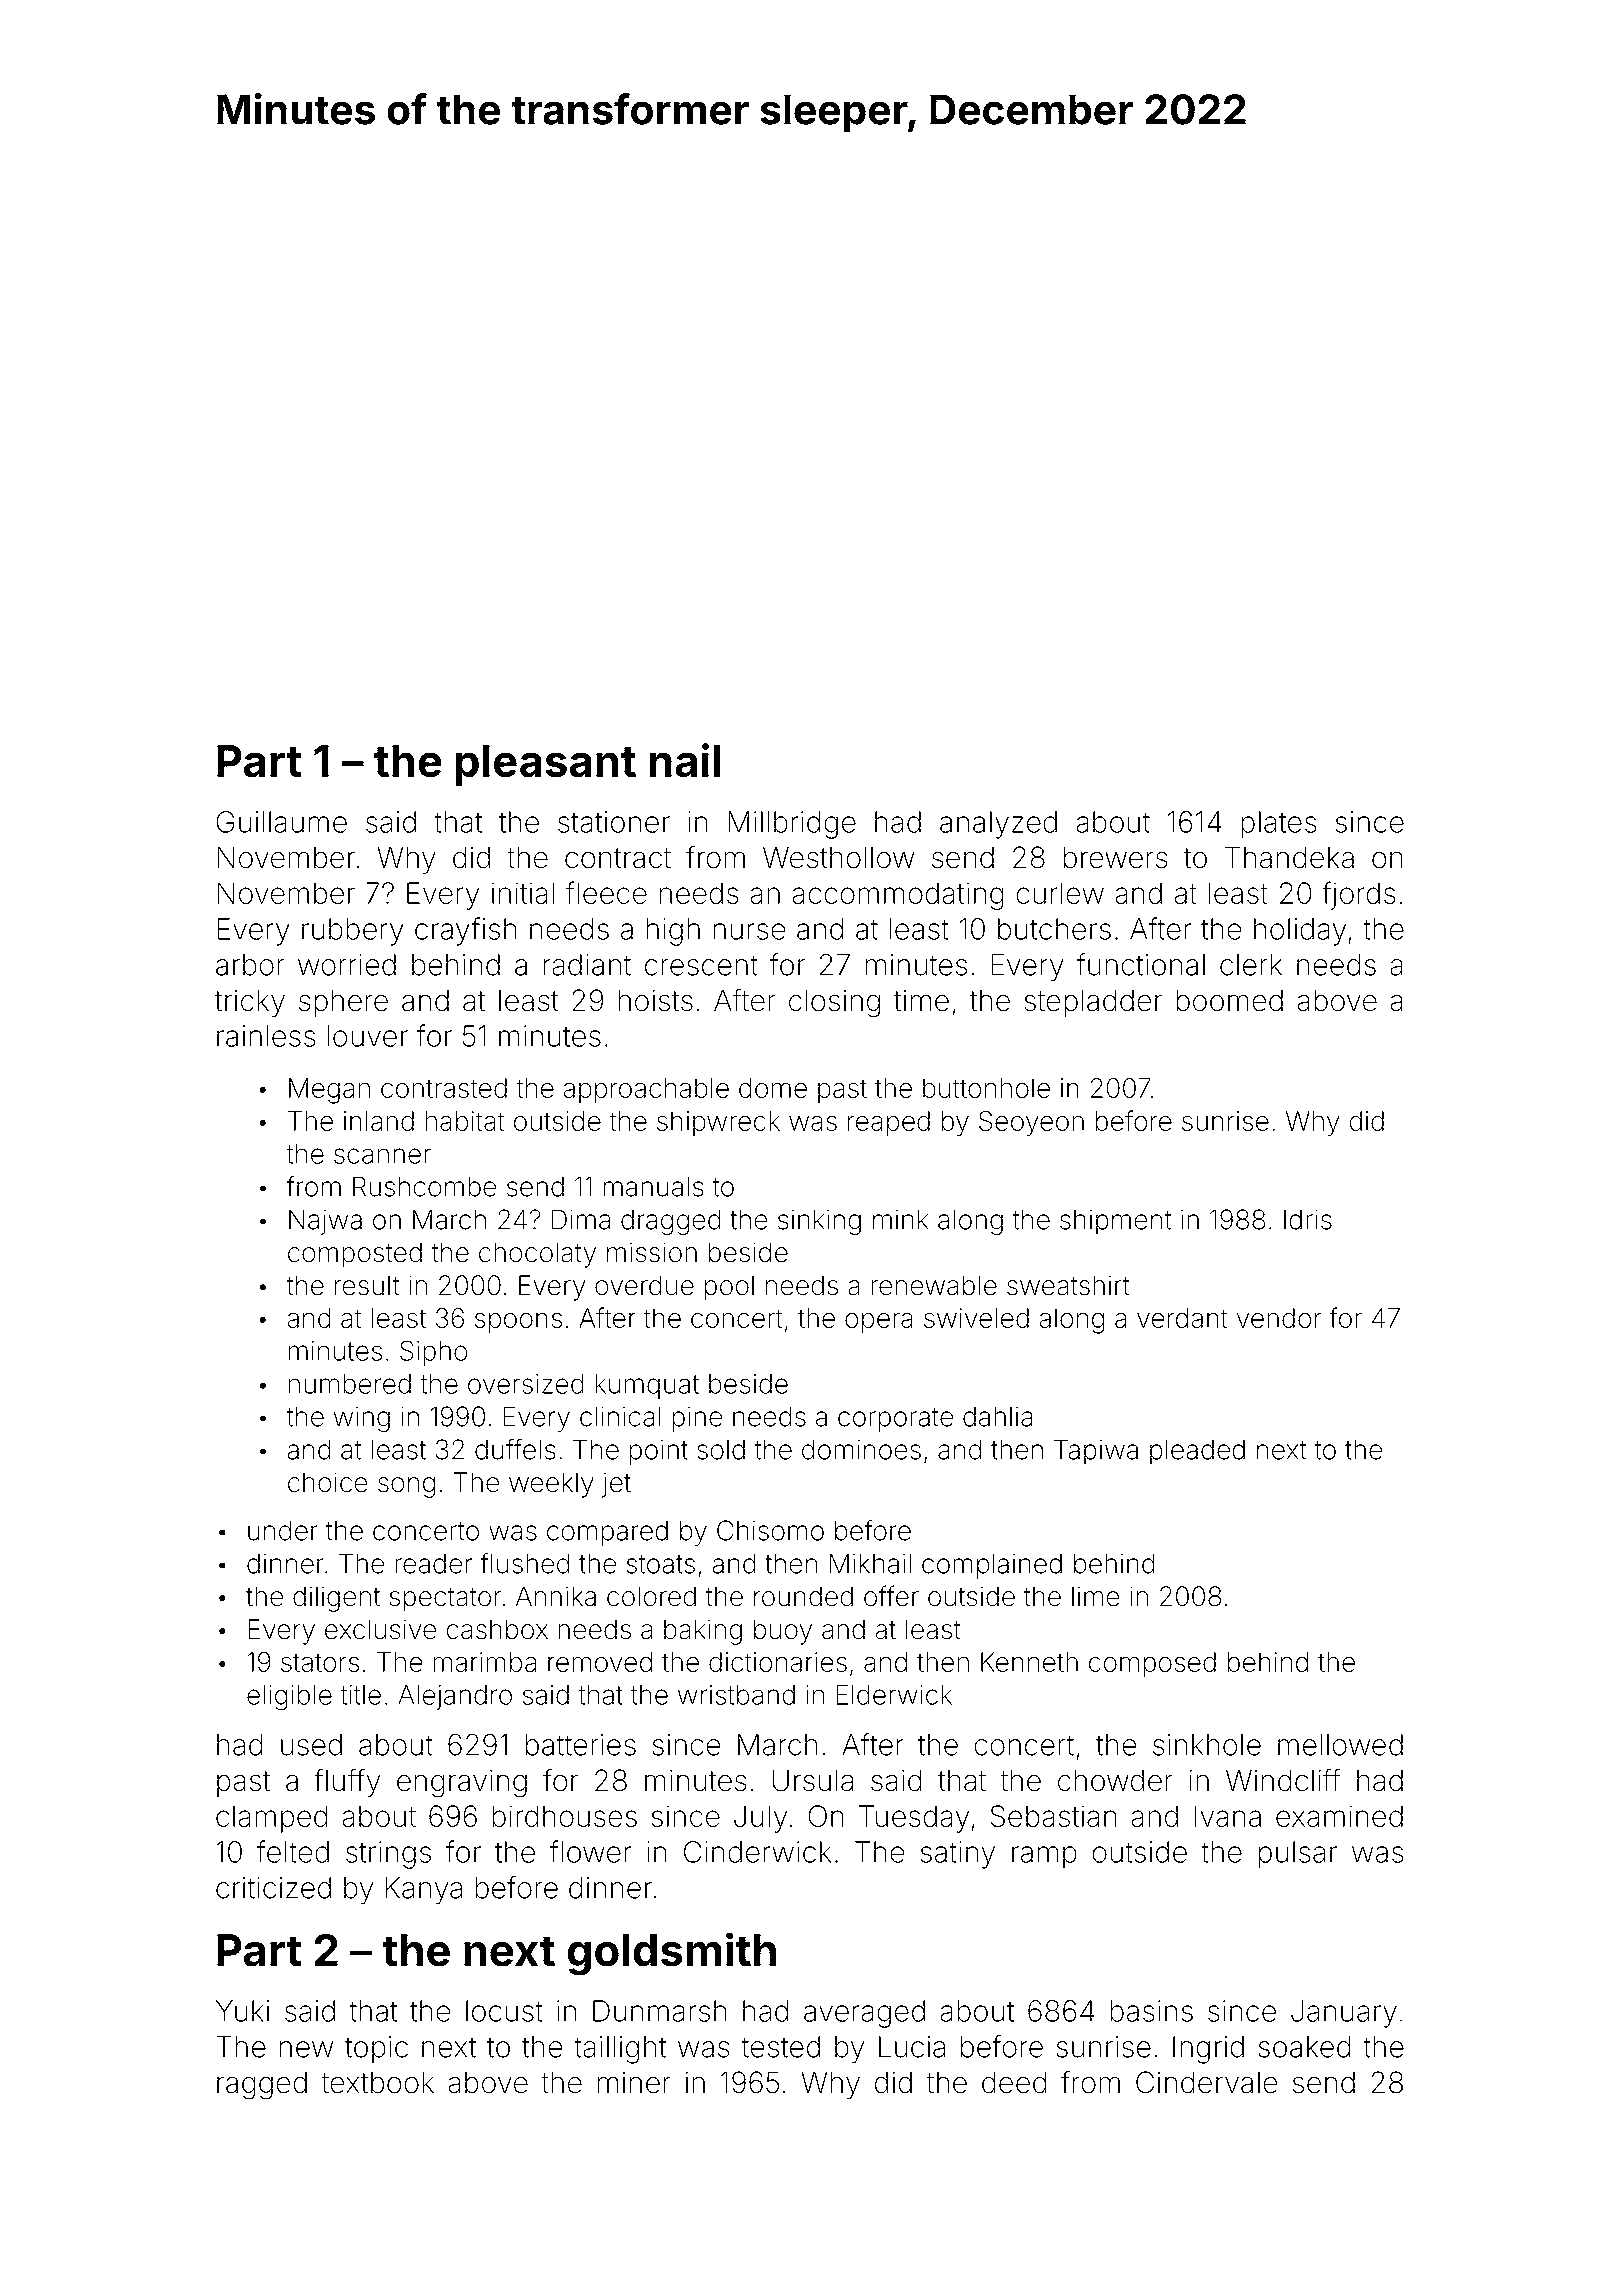 The width and height of the page is (1620, 2292). What do you see at coordinates (898, 896) in the page?
I see `accommodating` at bounding box center [898, 896].
